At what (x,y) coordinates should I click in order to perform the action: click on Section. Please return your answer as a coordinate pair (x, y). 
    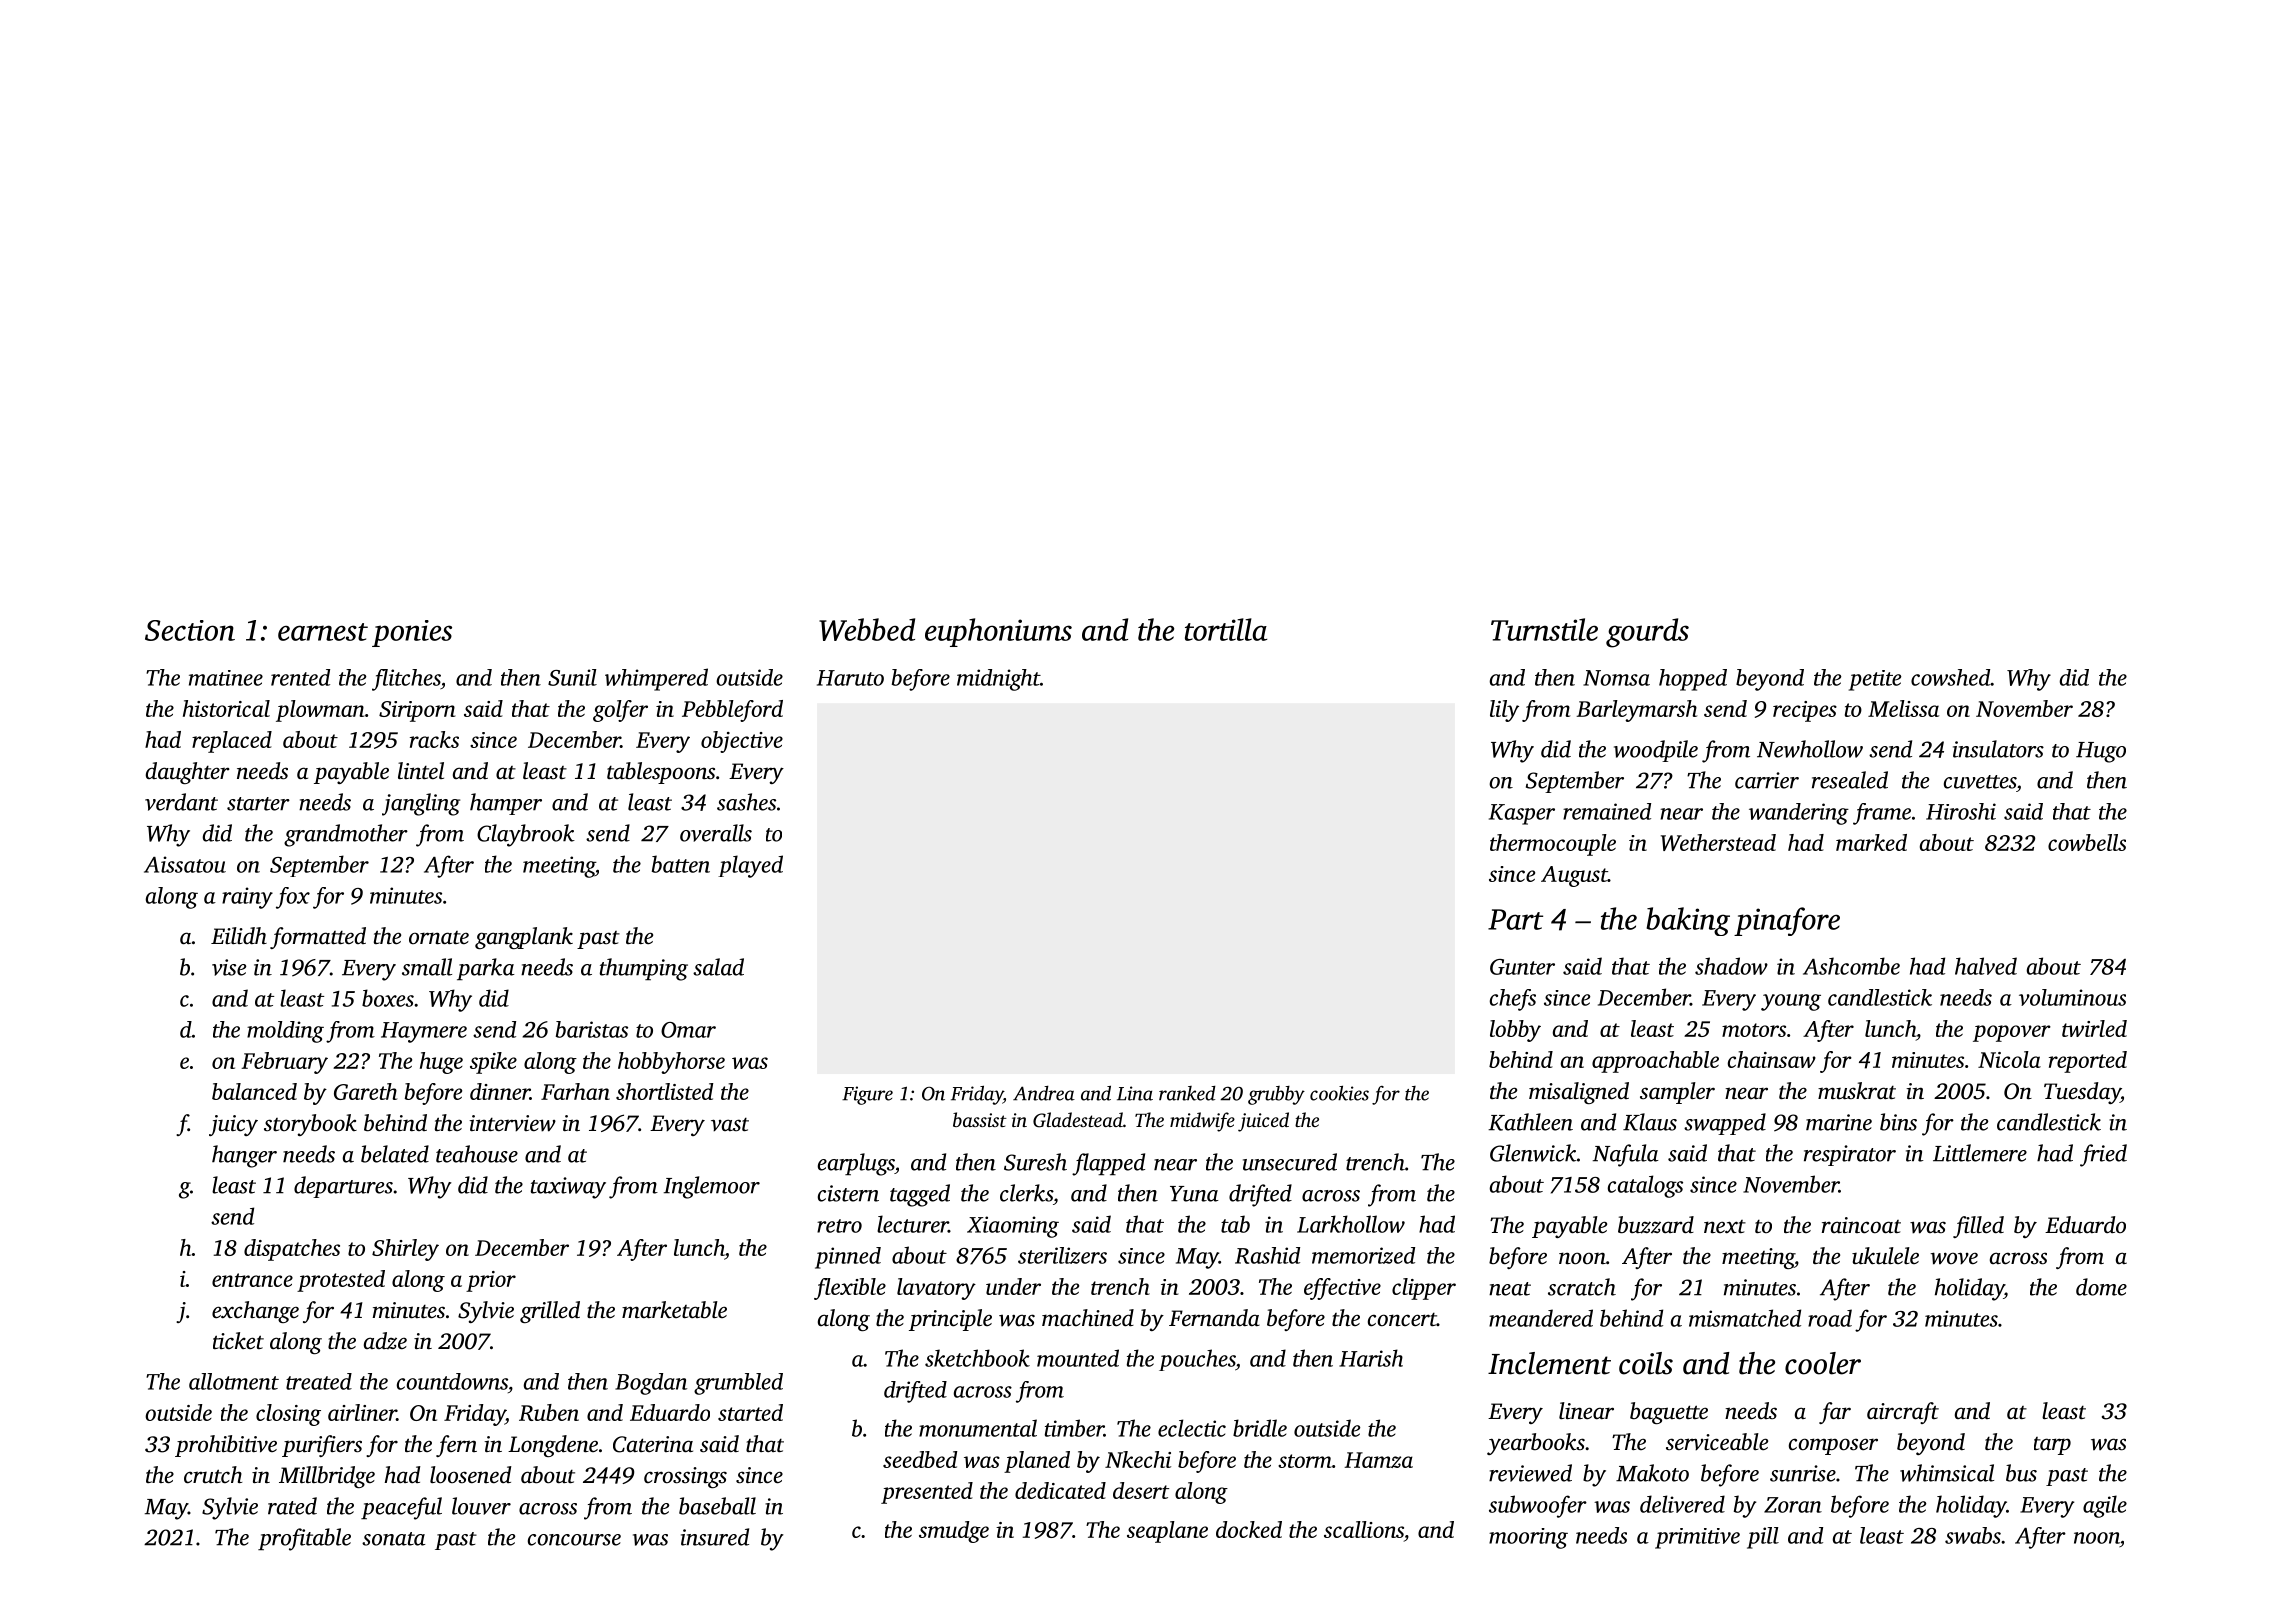
    Looking at the image, I should click on (190, 630).
